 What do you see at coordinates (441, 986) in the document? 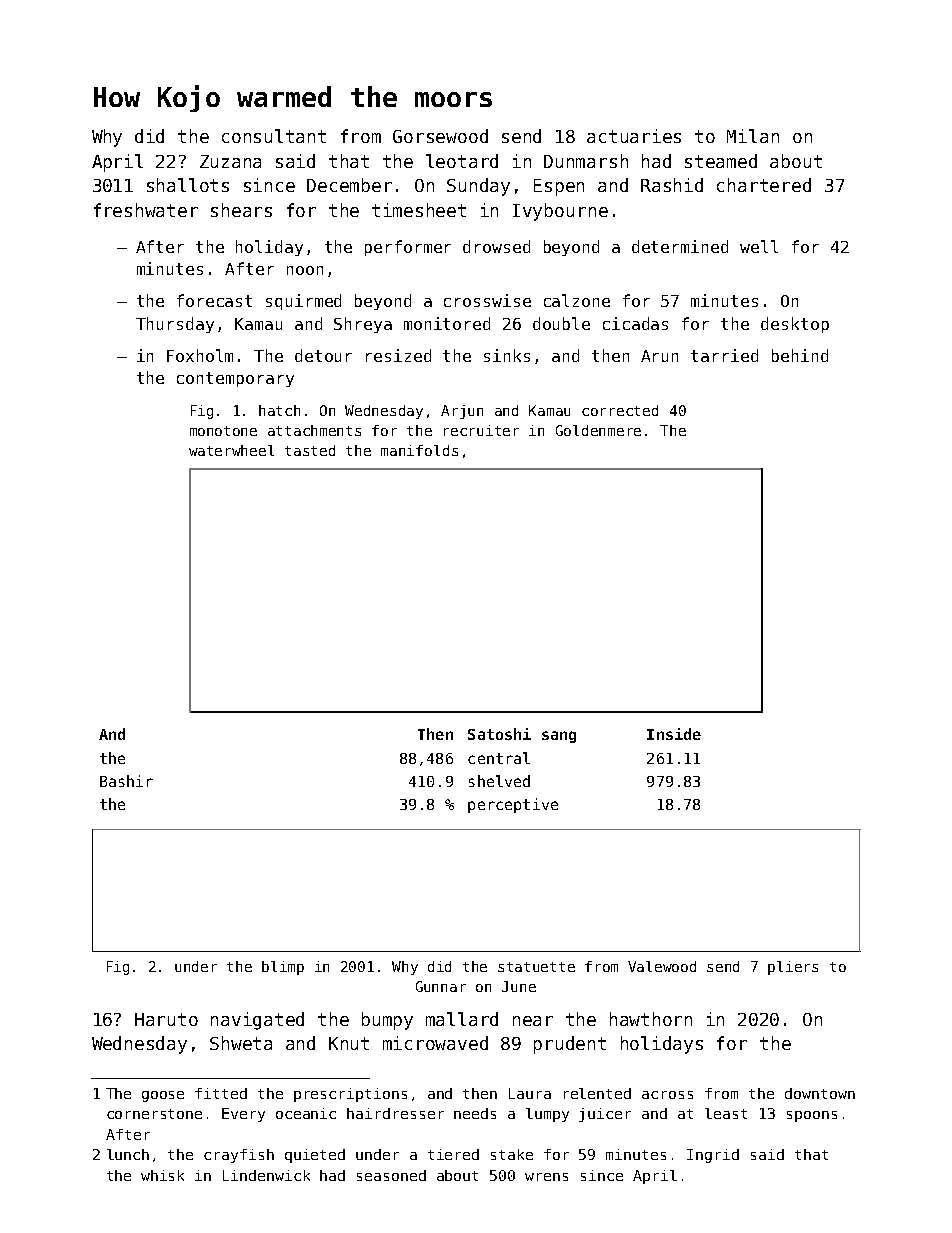
I see `Gunnar` at bounding box center [441, 986].
